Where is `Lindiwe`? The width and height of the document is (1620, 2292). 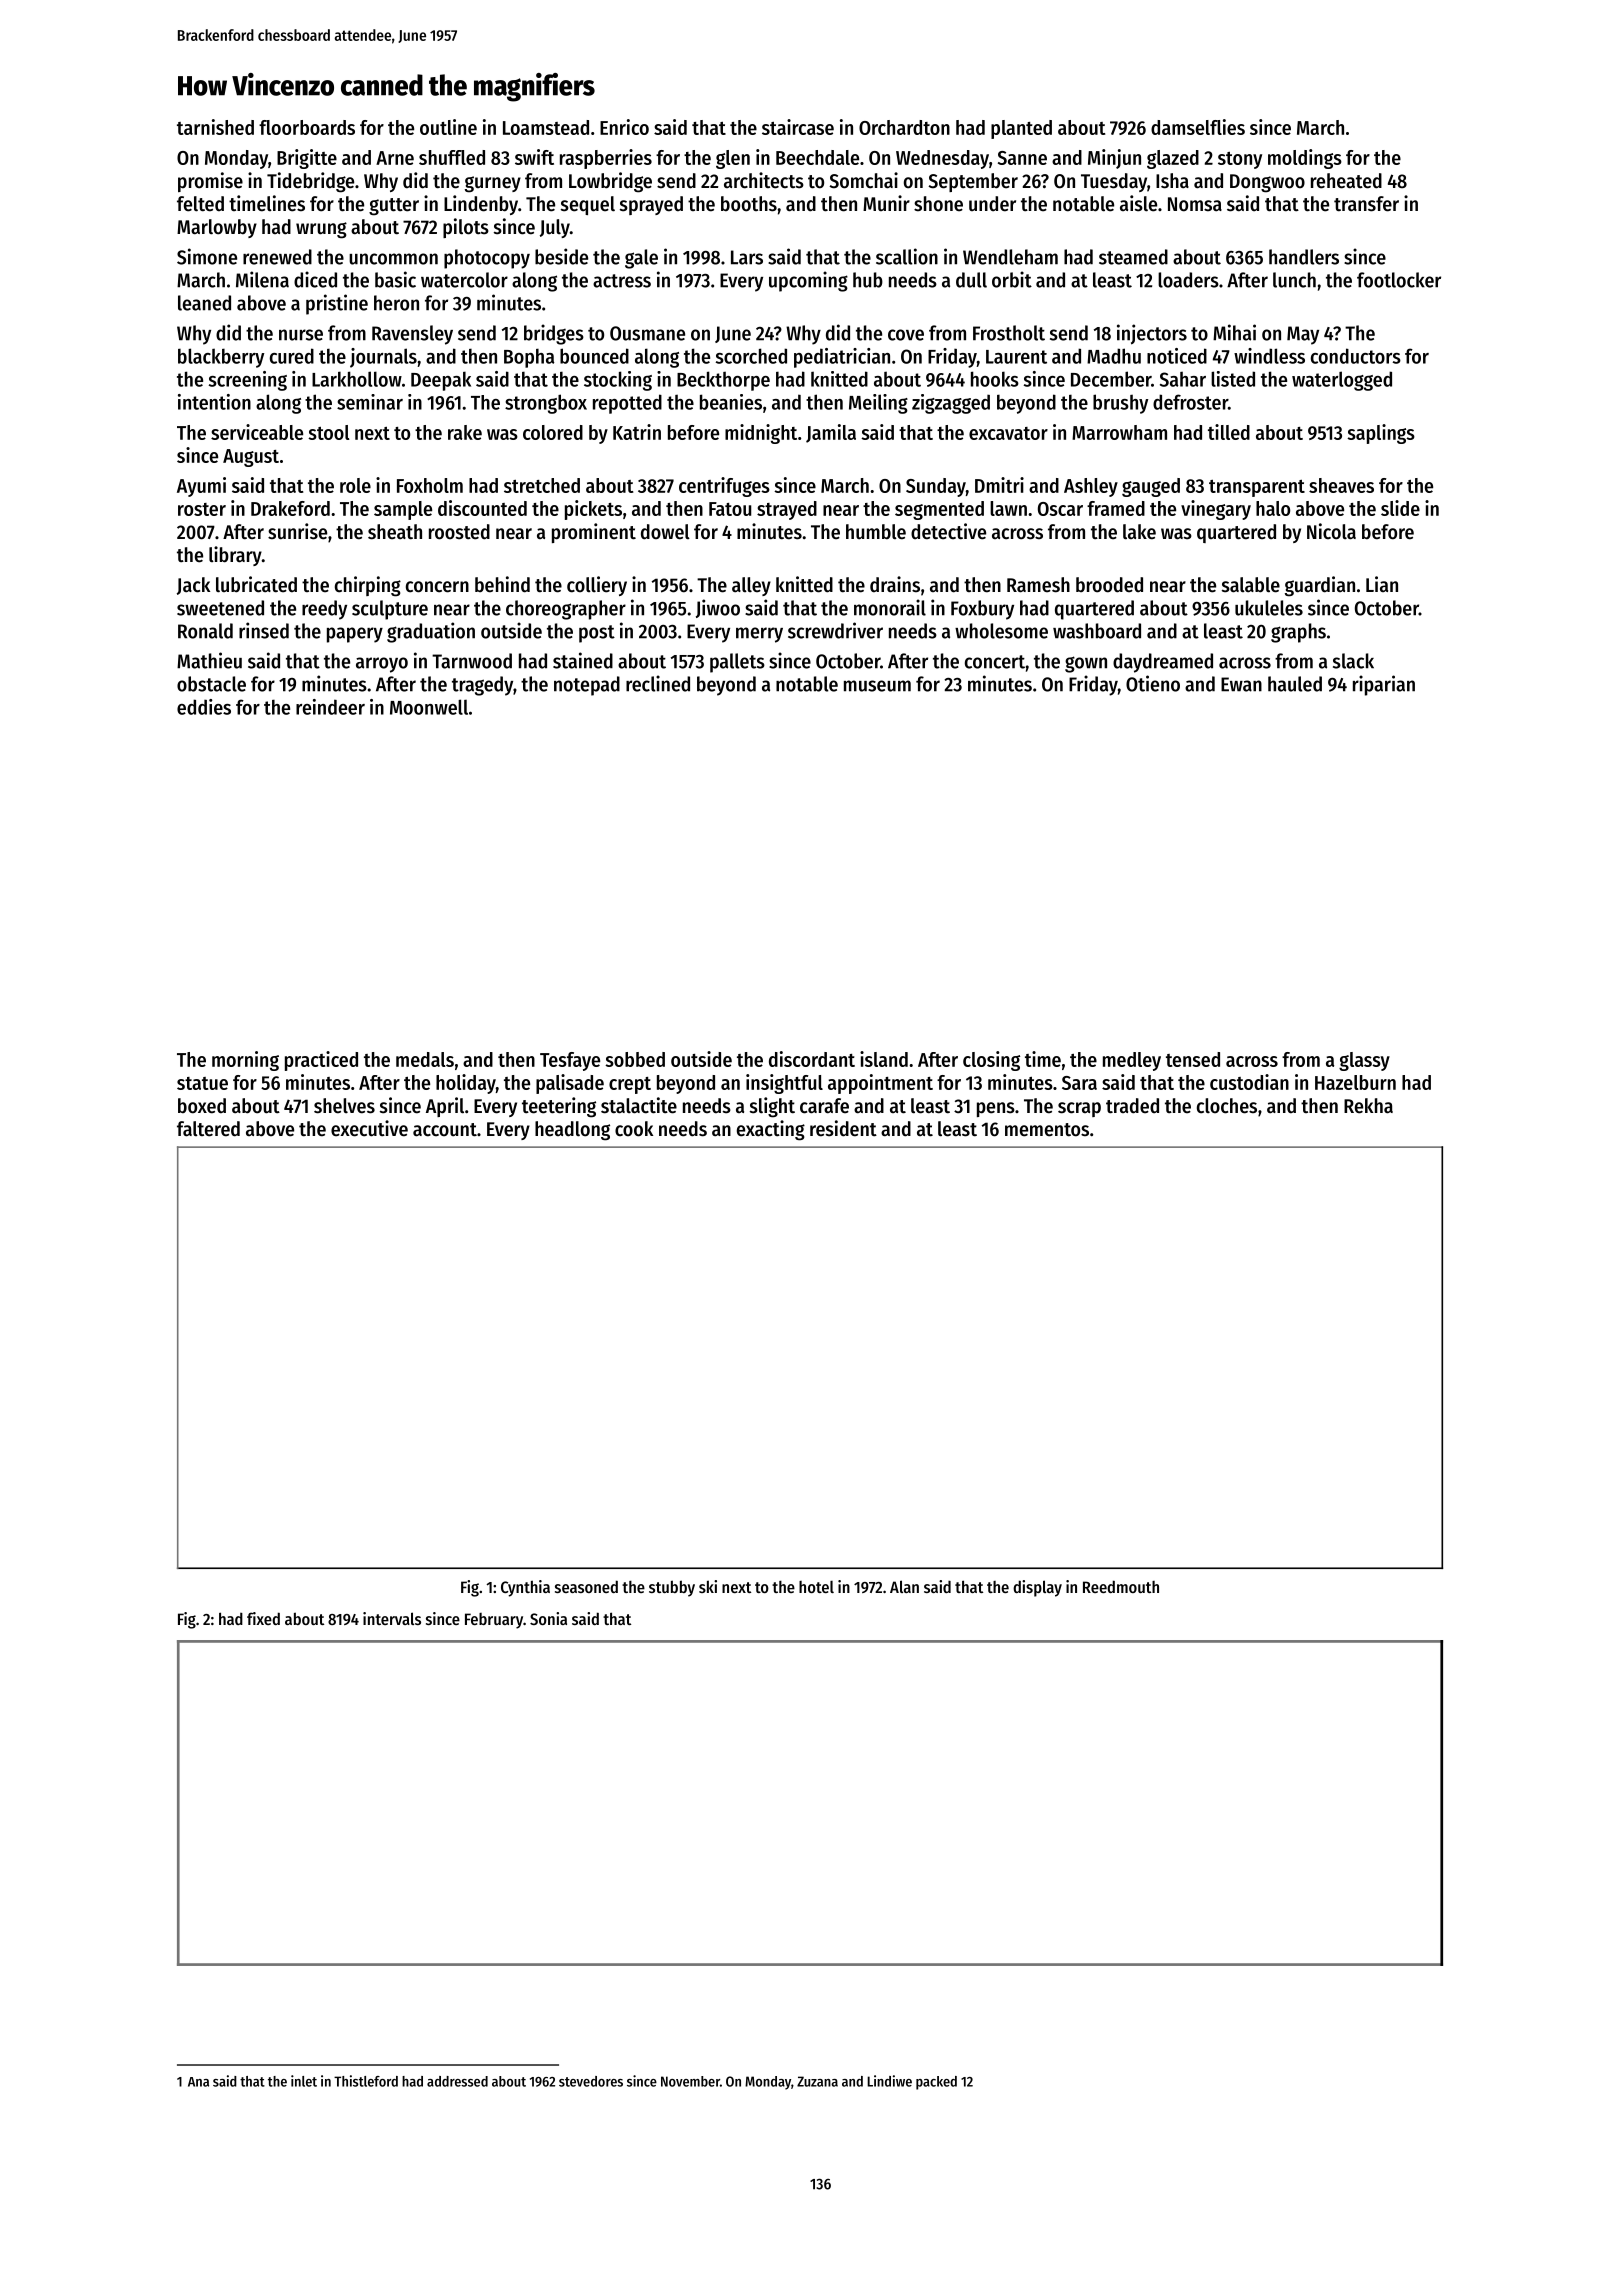
Lindiwe is located at coordinates (889, 2081).
